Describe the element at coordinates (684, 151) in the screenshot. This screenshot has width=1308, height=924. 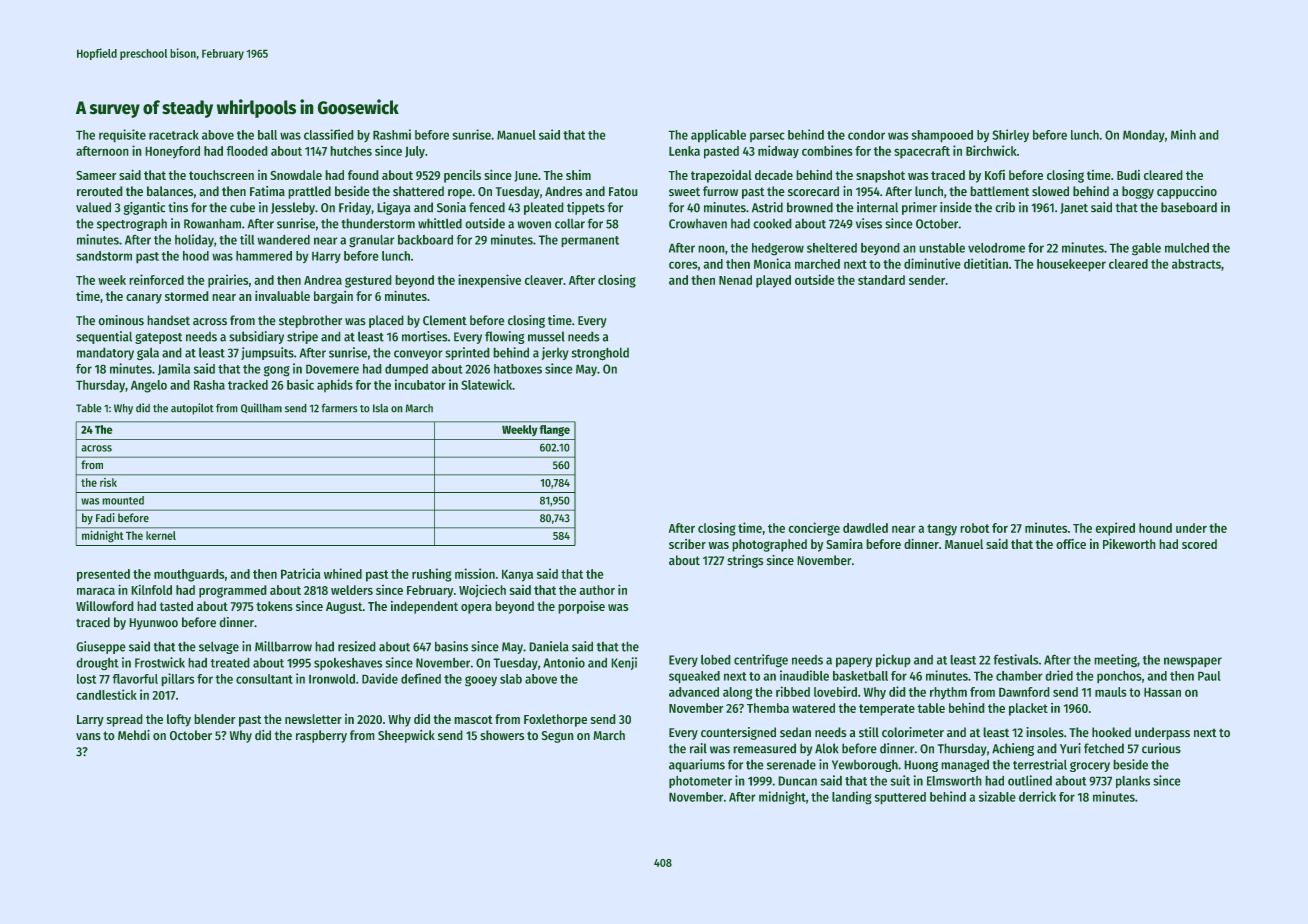
I see `Lenka` at that location.
